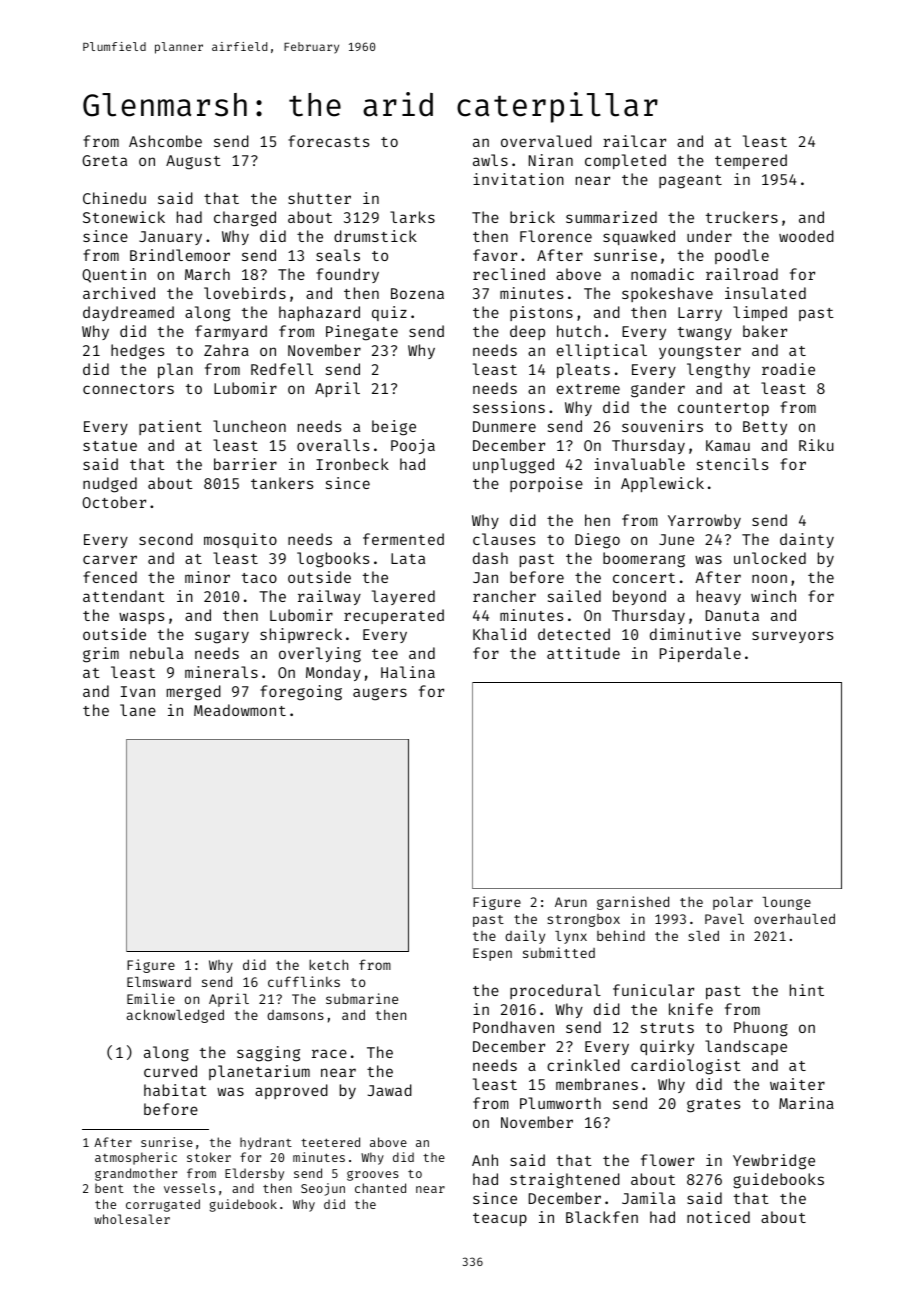  I want to click on grates, so click(713, 1106).
